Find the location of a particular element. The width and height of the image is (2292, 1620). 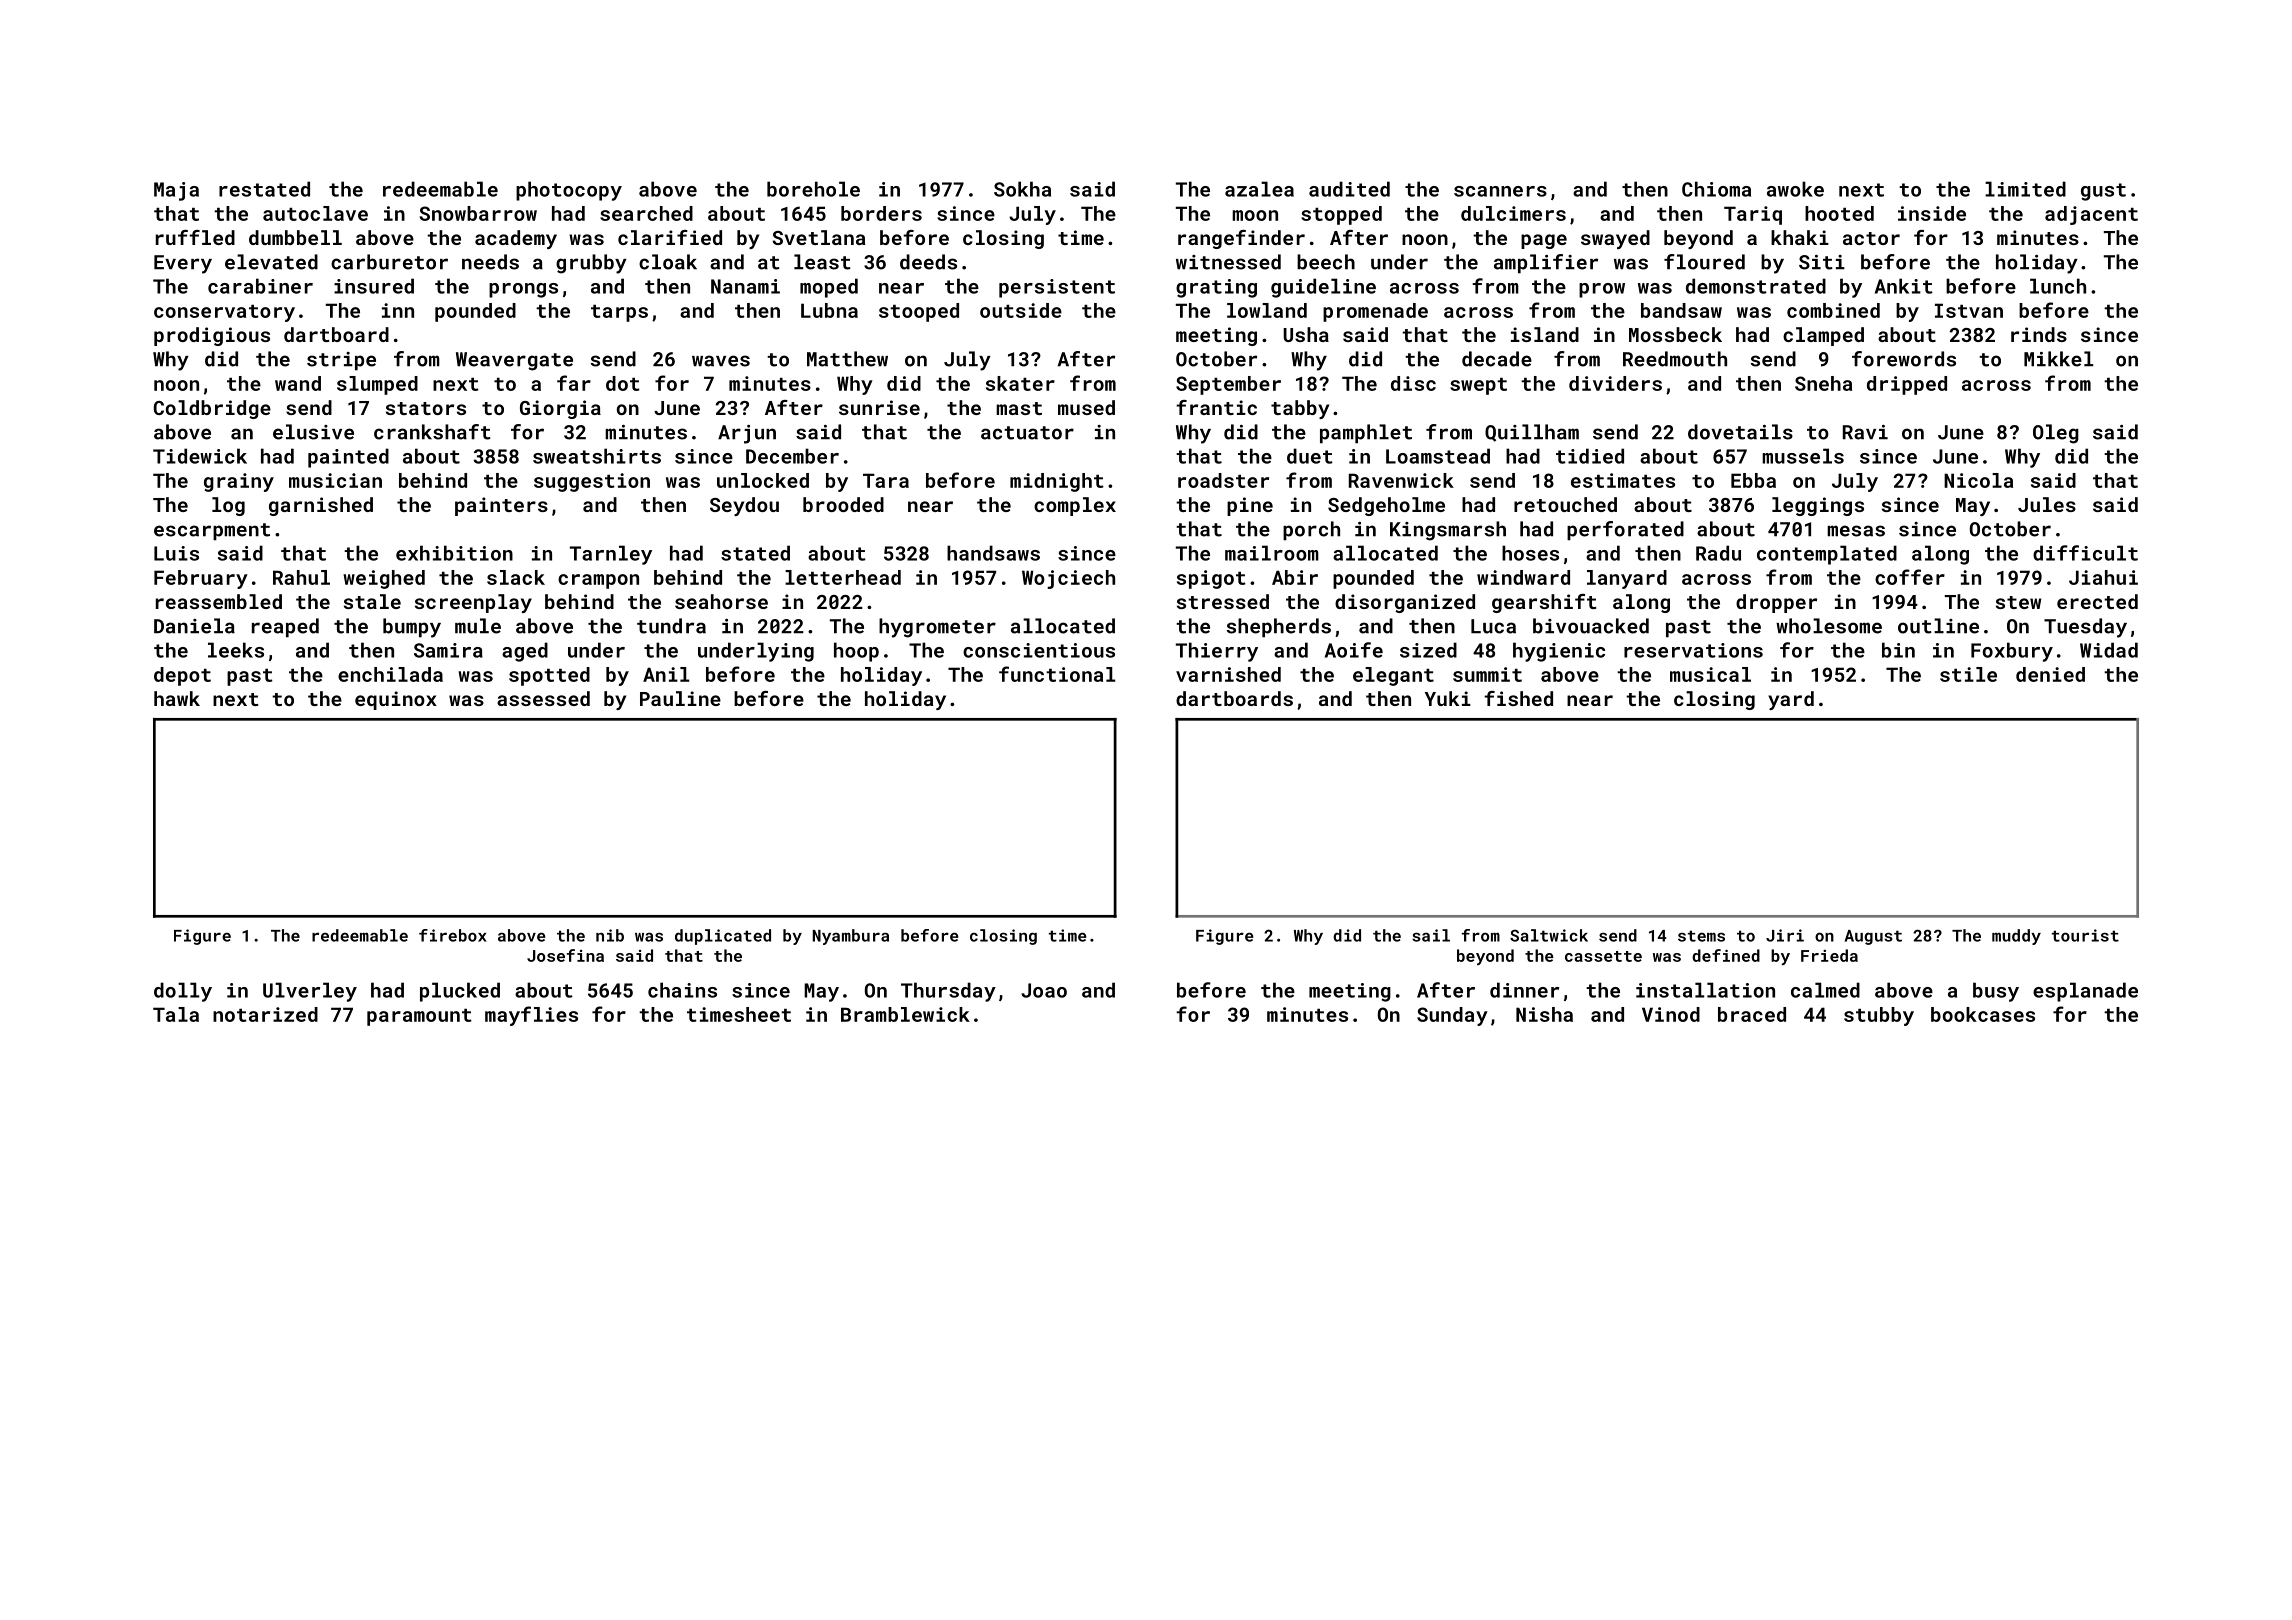

photocopy is located at coordinates (569, 191).
